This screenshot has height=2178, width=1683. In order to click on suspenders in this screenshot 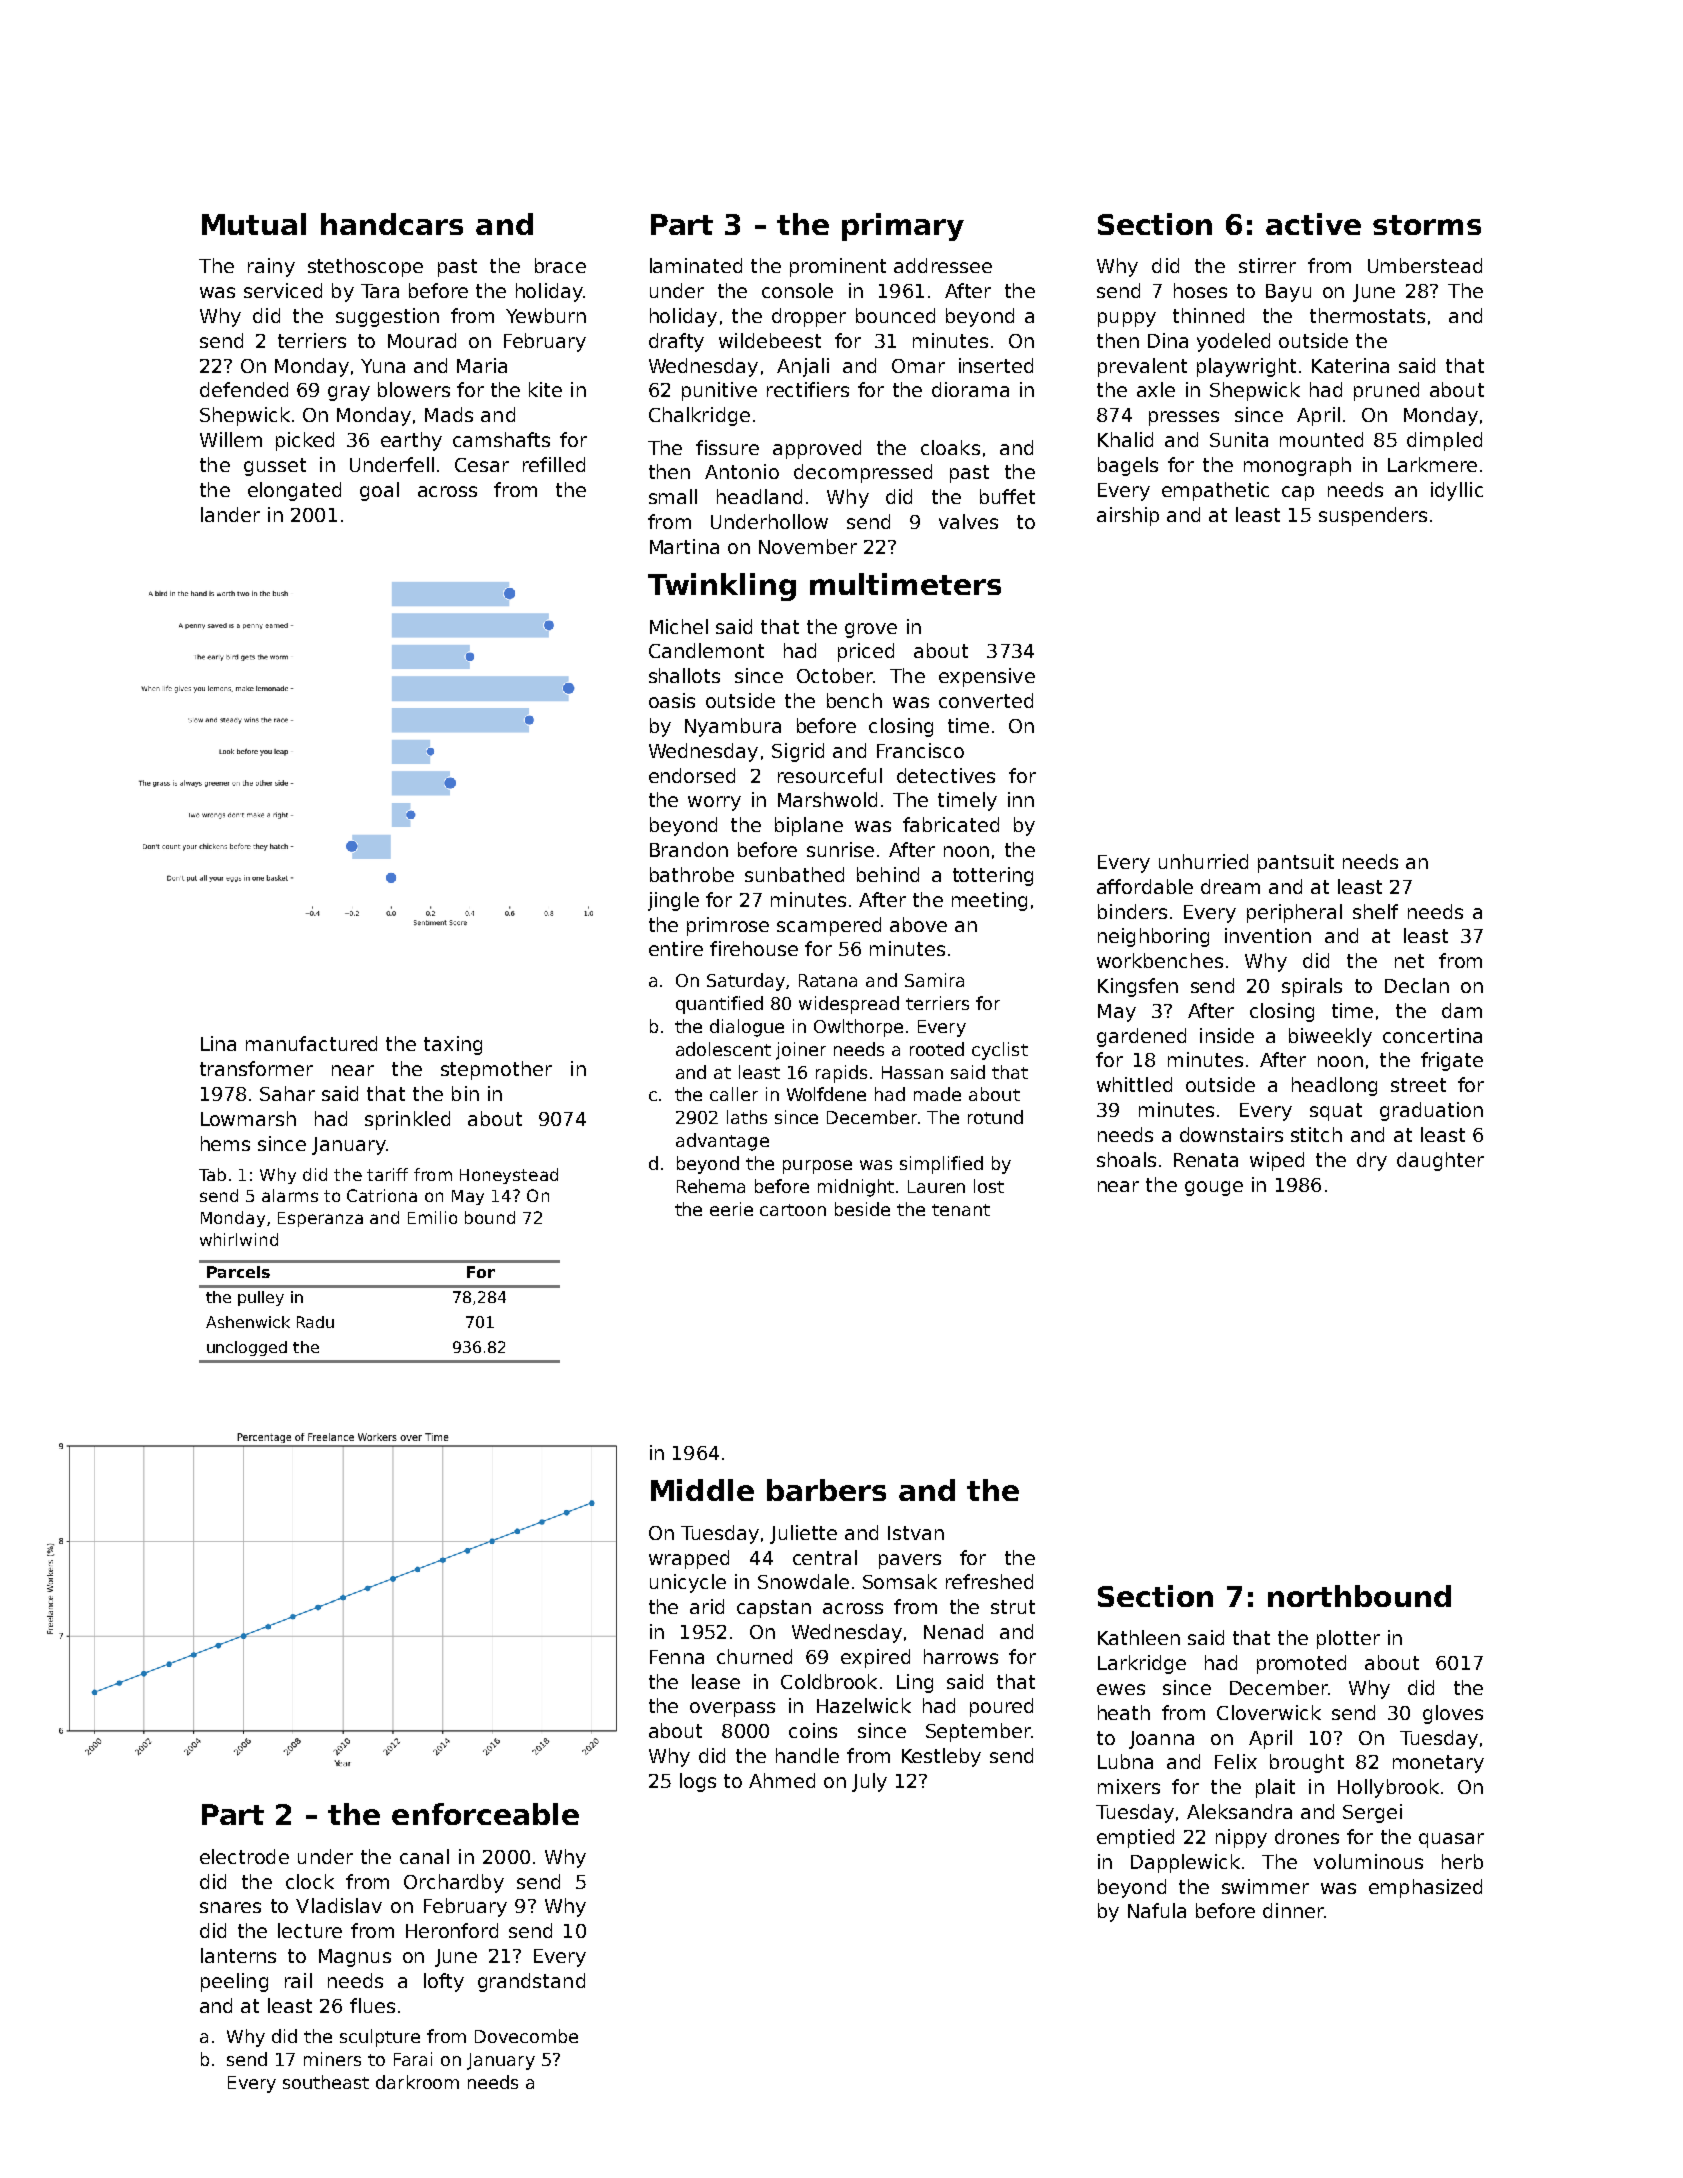, I will do `click(1373, 516)`.
